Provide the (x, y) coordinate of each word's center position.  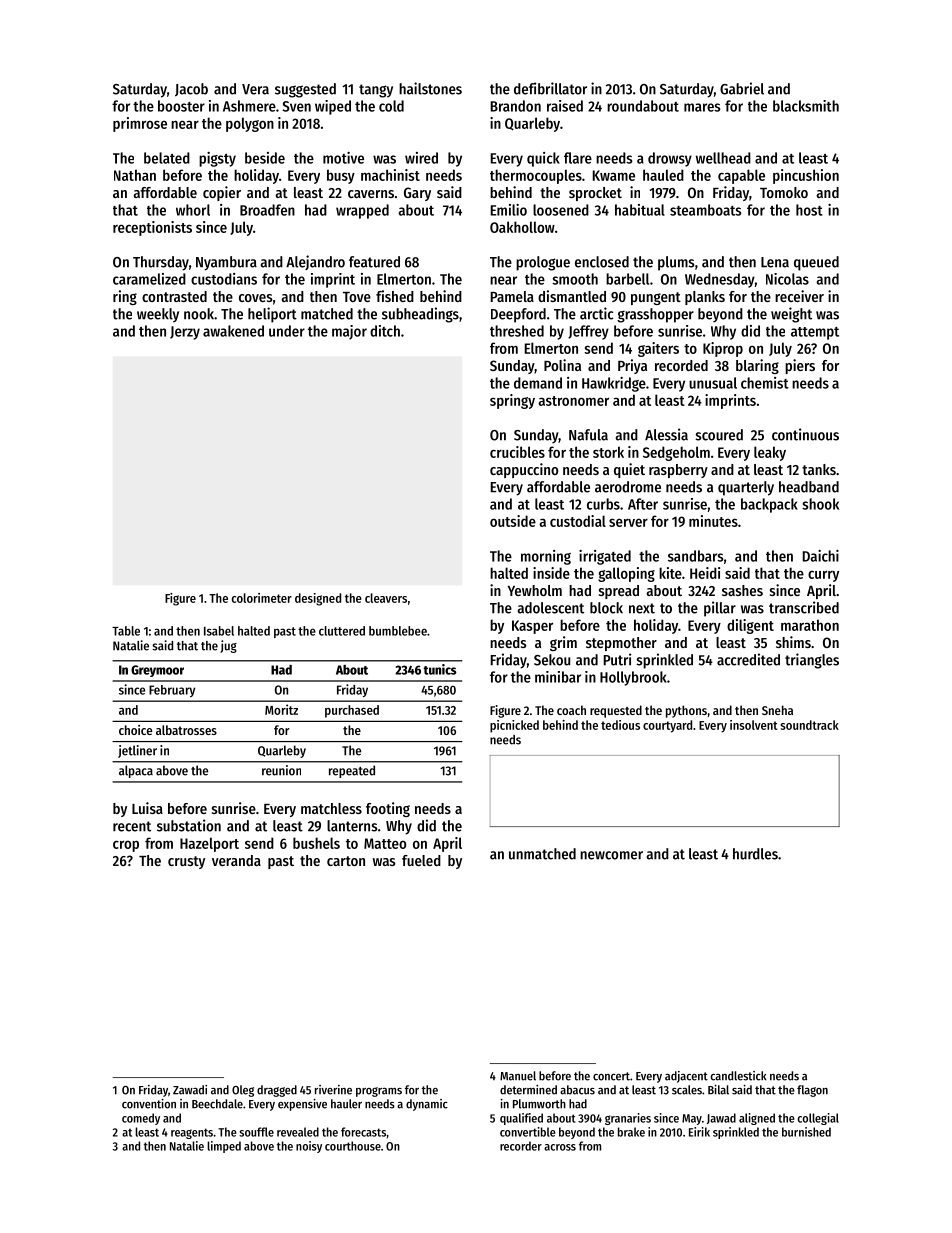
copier (222, 193)
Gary (417, 194)
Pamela (512, 296)
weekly (158, 315)
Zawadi (190, 1090)
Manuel (518, 1076)
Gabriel (742, 88)
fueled (421, 860)
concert (611, 1076)
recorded (681, 365)
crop (126, 846)
